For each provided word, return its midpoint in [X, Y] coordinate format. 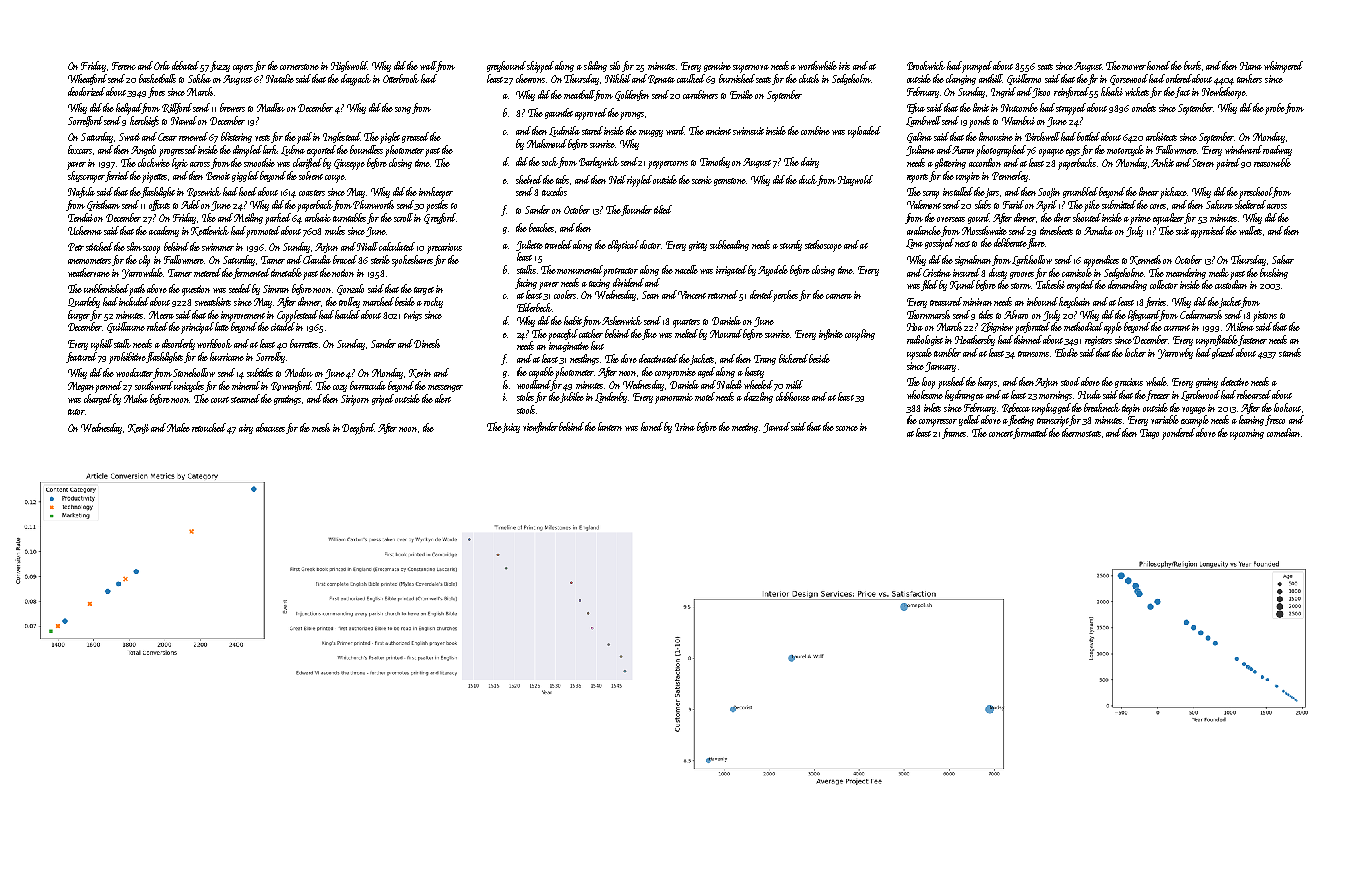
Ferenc [124, 66]
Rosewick [204, 192]
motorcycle [1125, 150]
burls [1192, 65]
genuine [717, 67]
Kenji [138, 429]
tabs [562, 179]
